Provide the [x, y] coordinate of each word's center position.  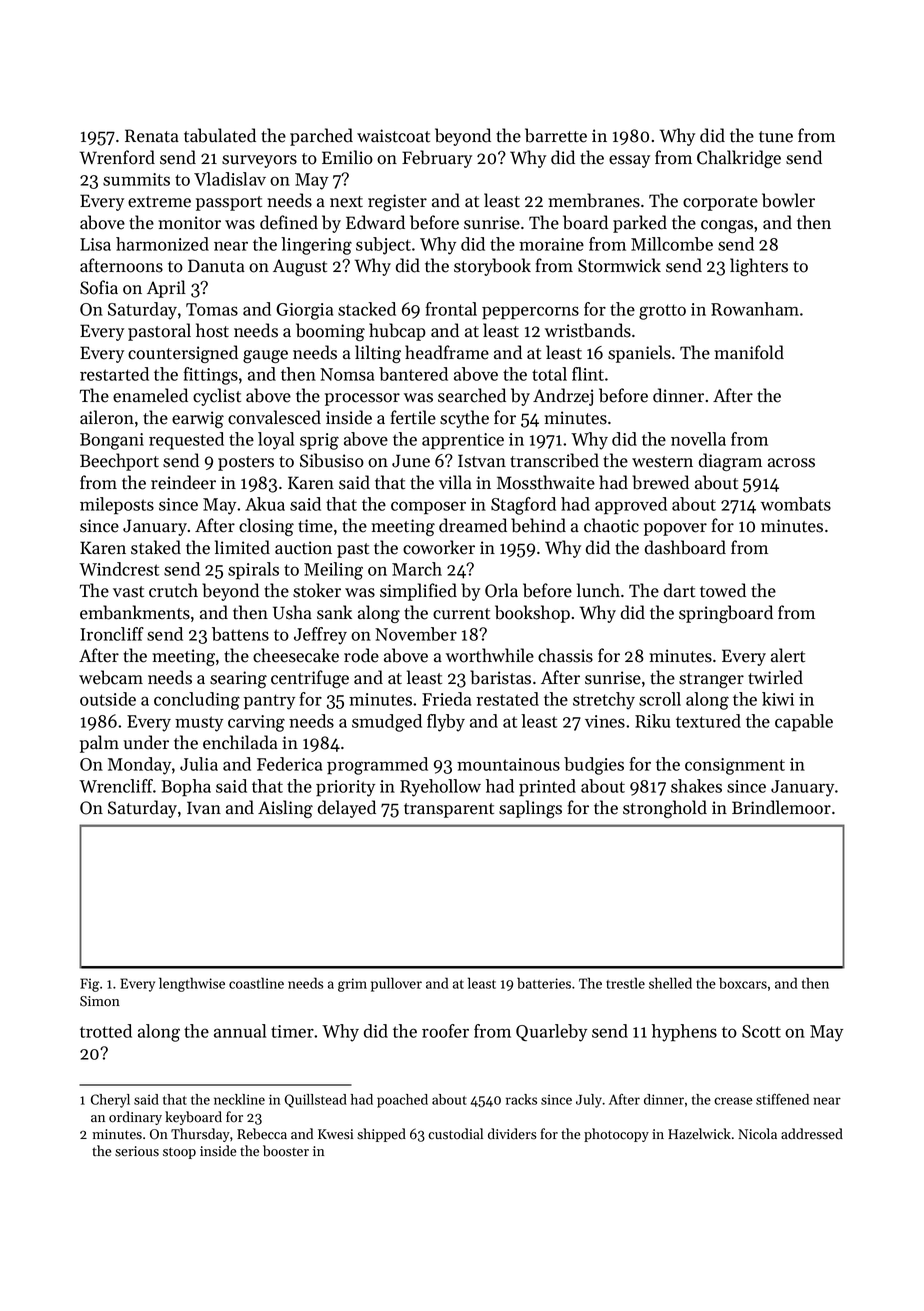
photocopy [616, 1135]
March [417, 569]
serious [137, 1151]
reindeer [183, 482]
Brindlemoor [781, 807]
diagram [730, 462]
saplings [530, 809]
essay [629, 161]
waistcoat [393, 136]
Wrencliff [116, 786]
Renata [152, 136]
